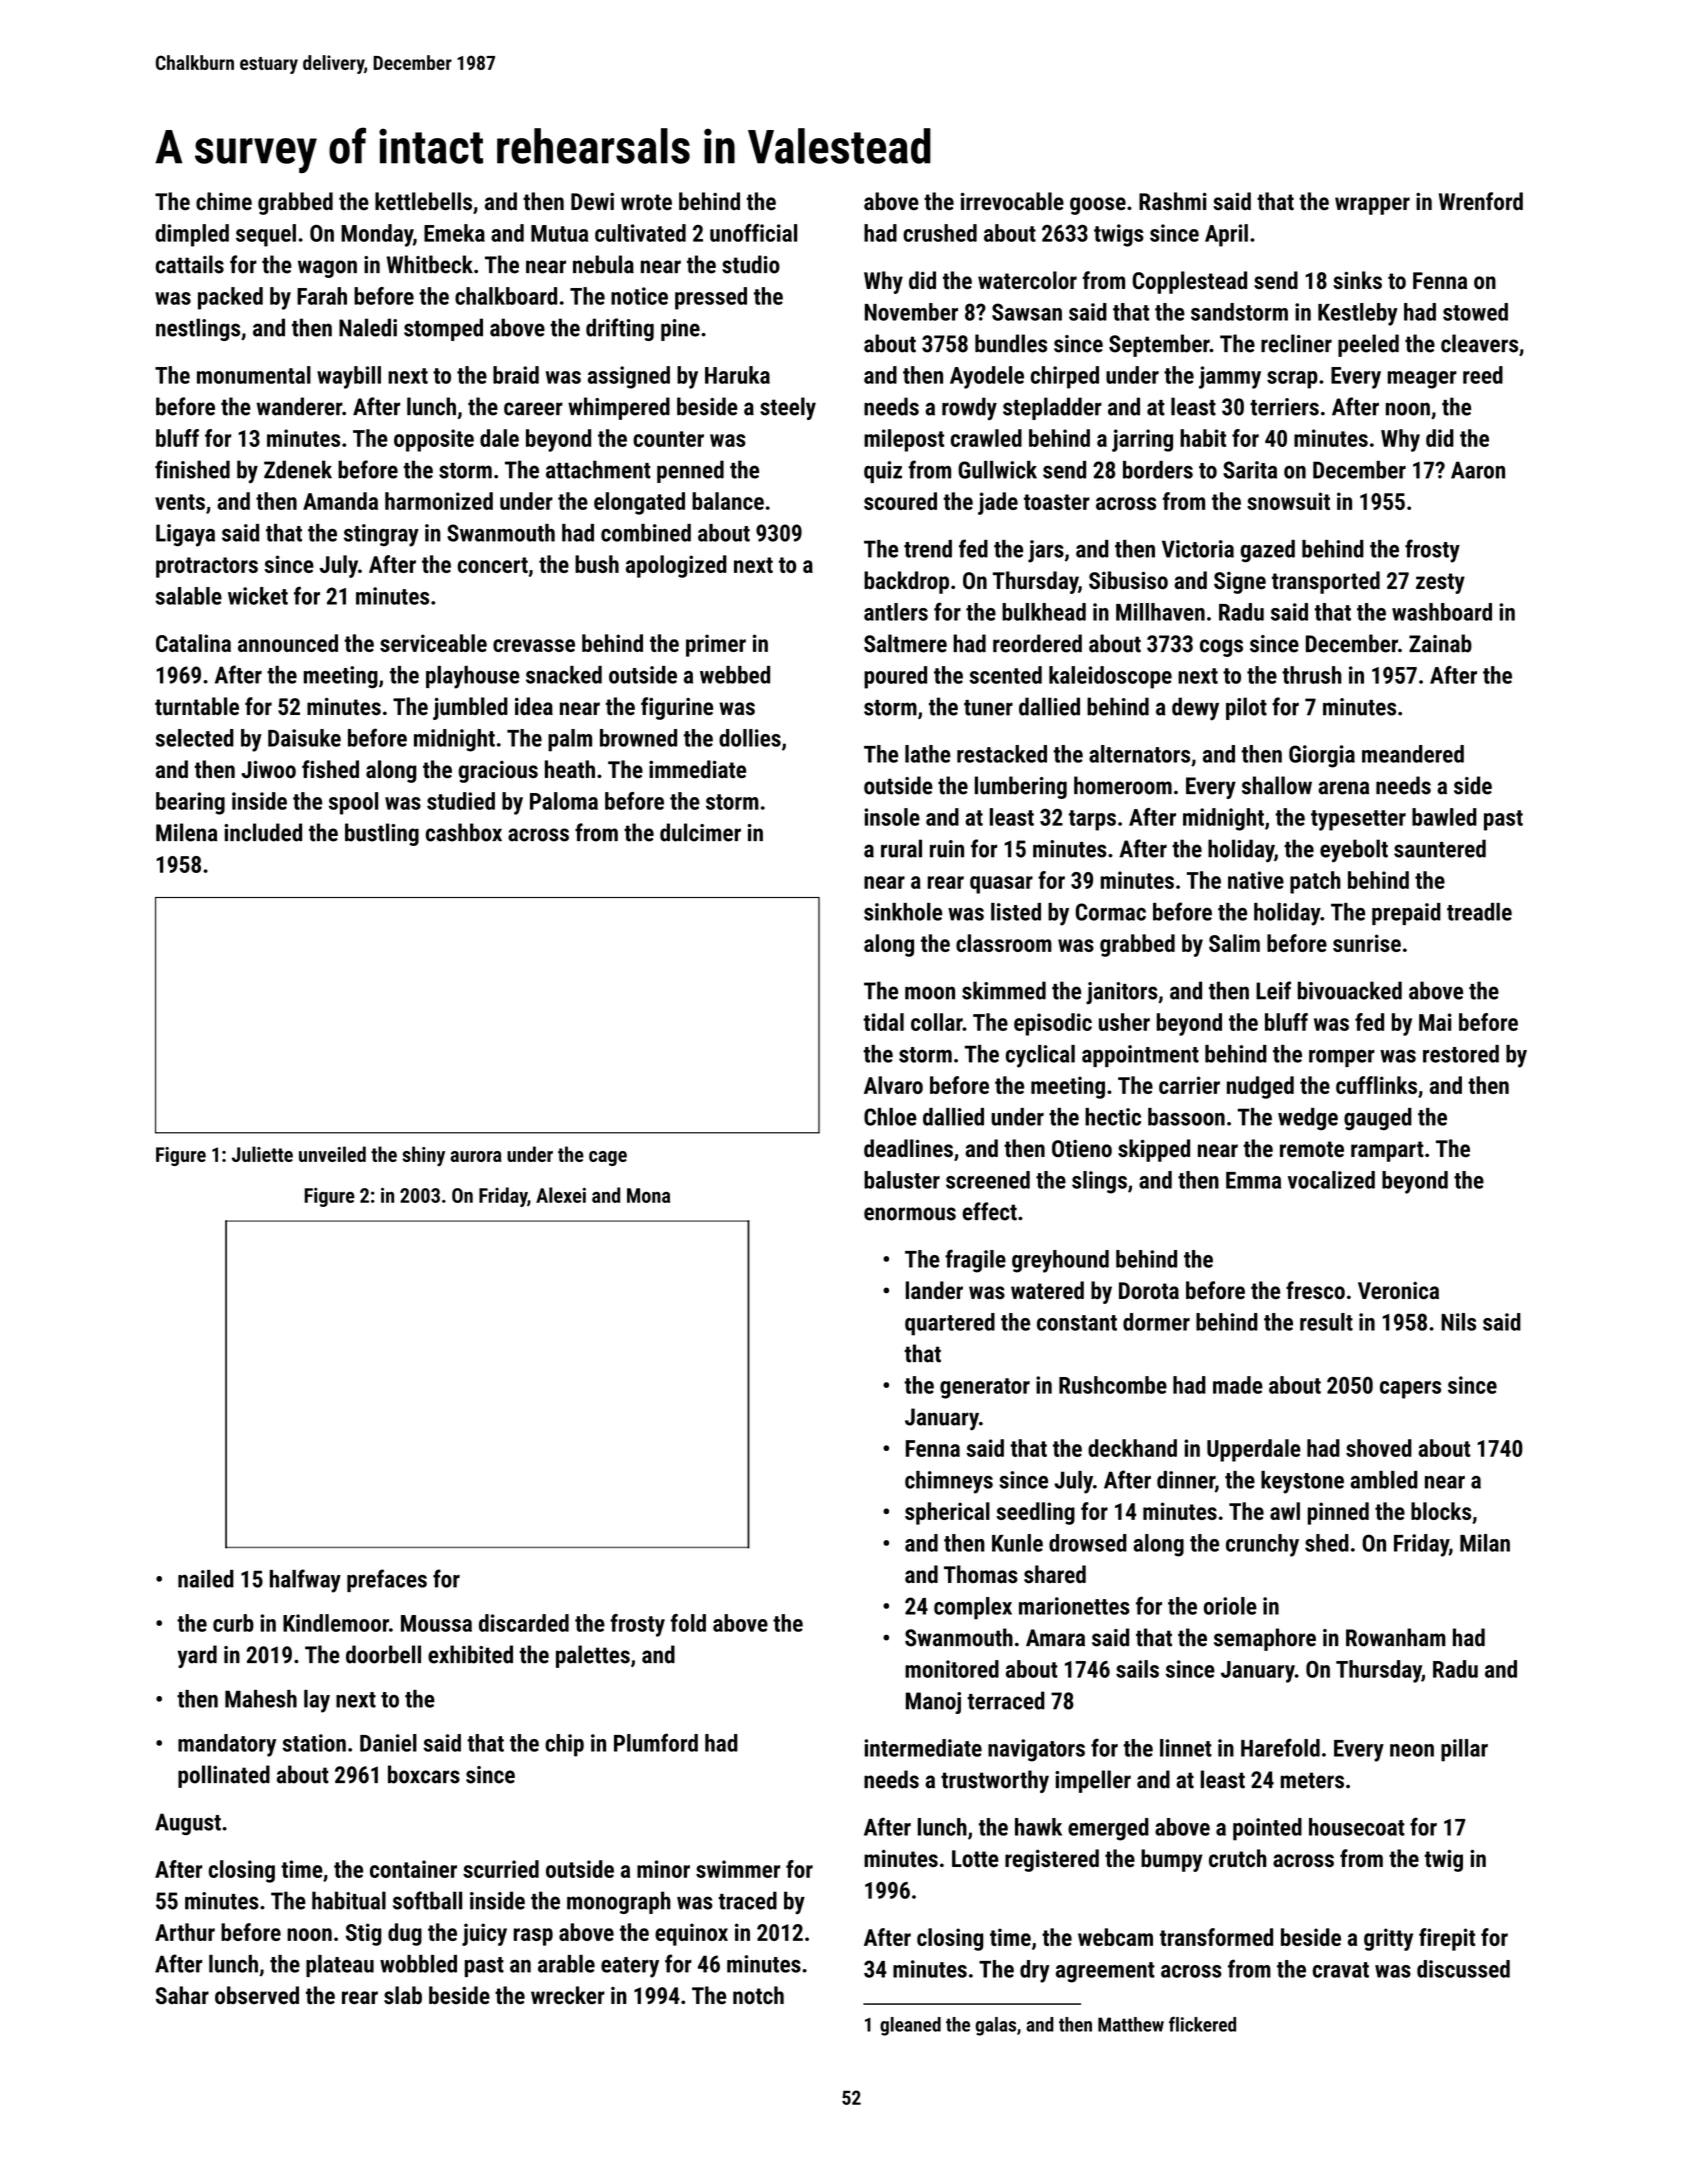  What do you see at coordinates (187, 832) in the page?
I see `Milena` at bounding box center [187, 832].
